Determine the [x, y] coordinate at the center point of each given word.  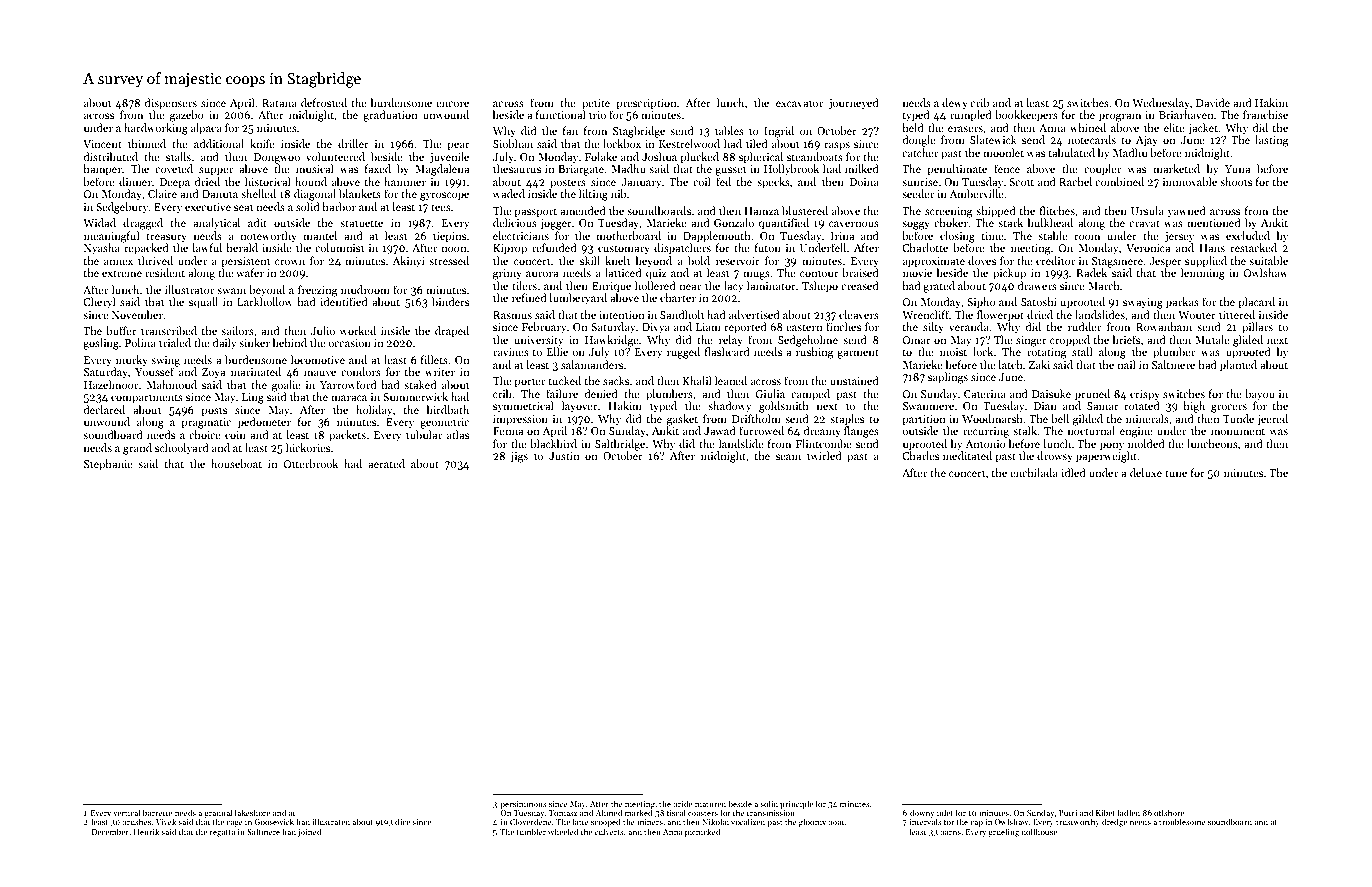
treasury [166, 238]
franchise [1265, 114]
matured [710, 803]
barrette [157, 812]
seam [788, 457]
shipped [996, 212]
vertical [126, 812]
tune [1176, 473]
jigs [519, 457]
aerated [386, 463]
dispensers [171, 104]
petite [596, 104]
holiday [374, 411]
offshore [1169, 812]
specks [773, 183]
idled [1073, 472]
